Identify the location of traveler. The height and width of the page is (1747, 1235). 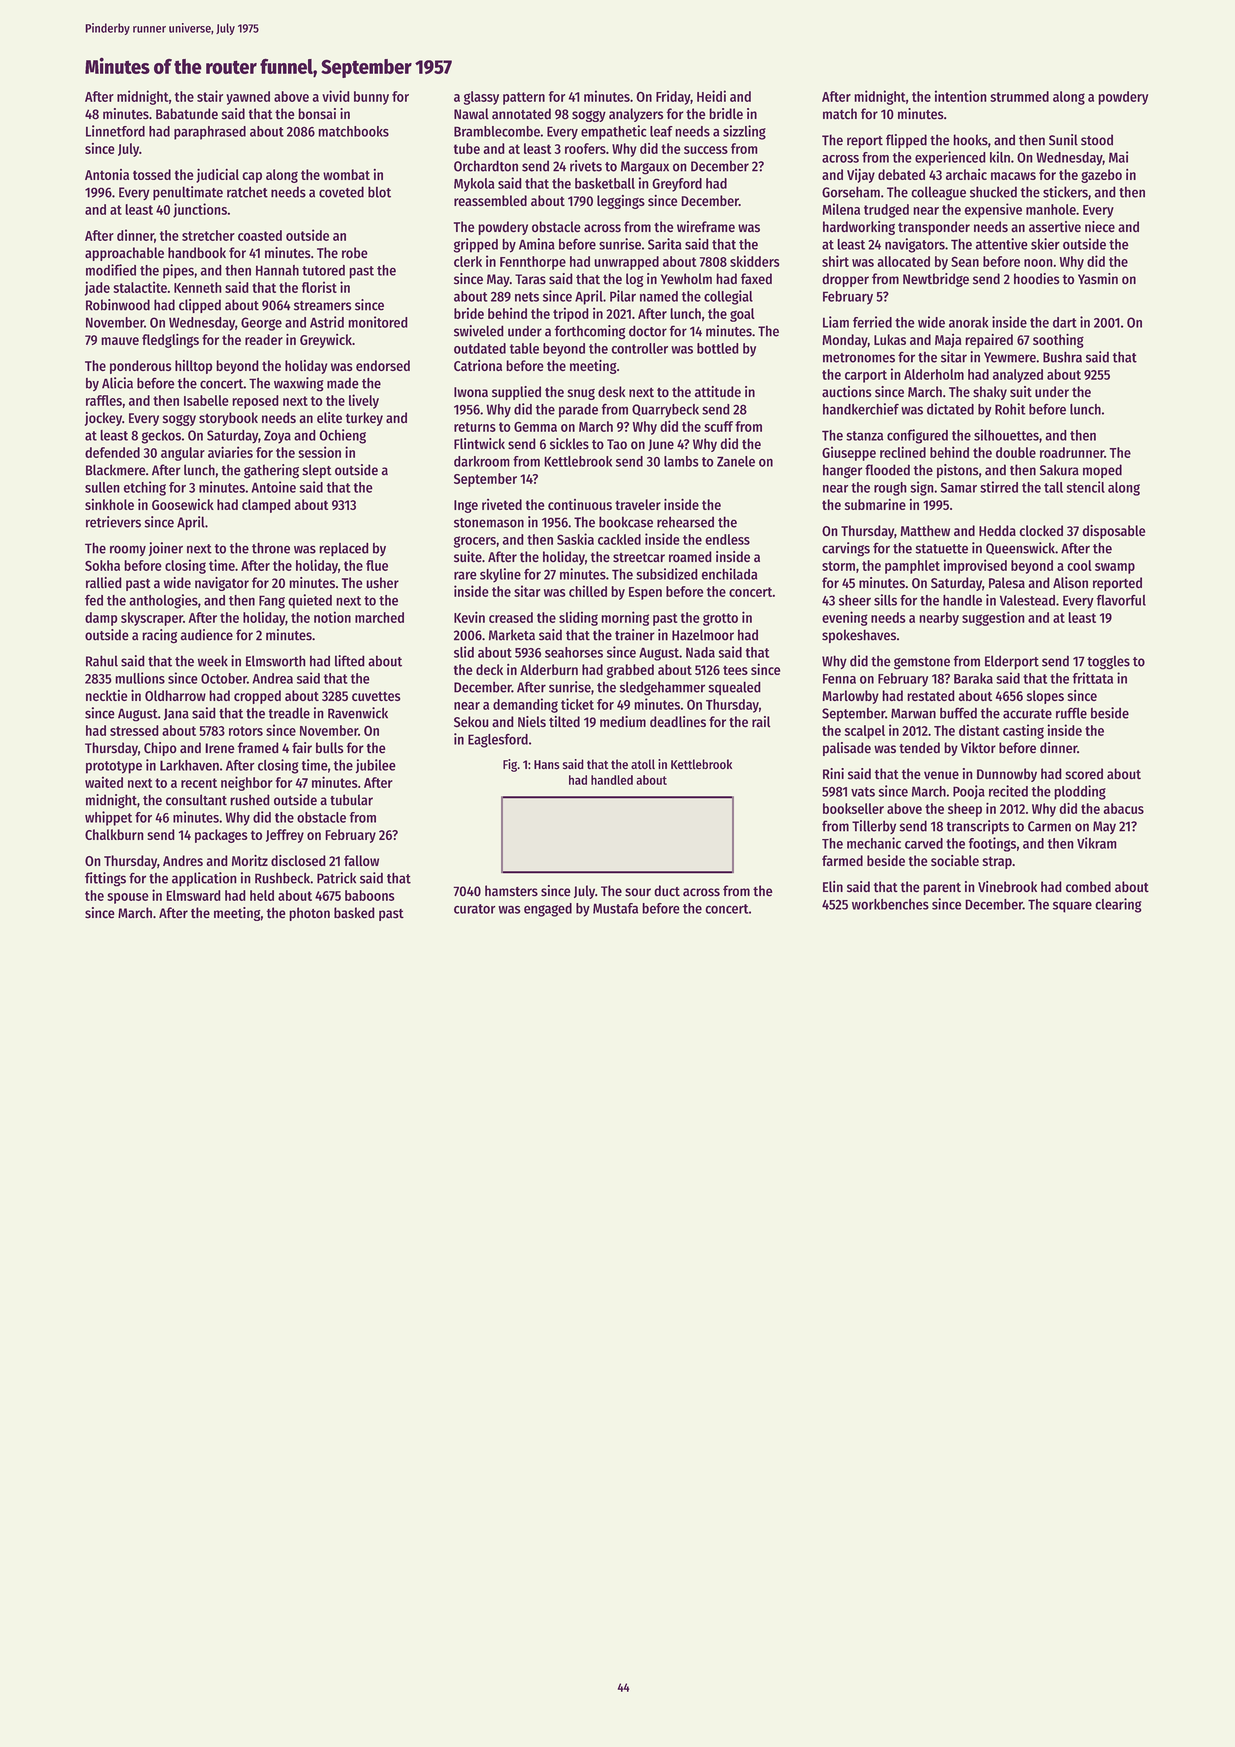
(638, 504).
